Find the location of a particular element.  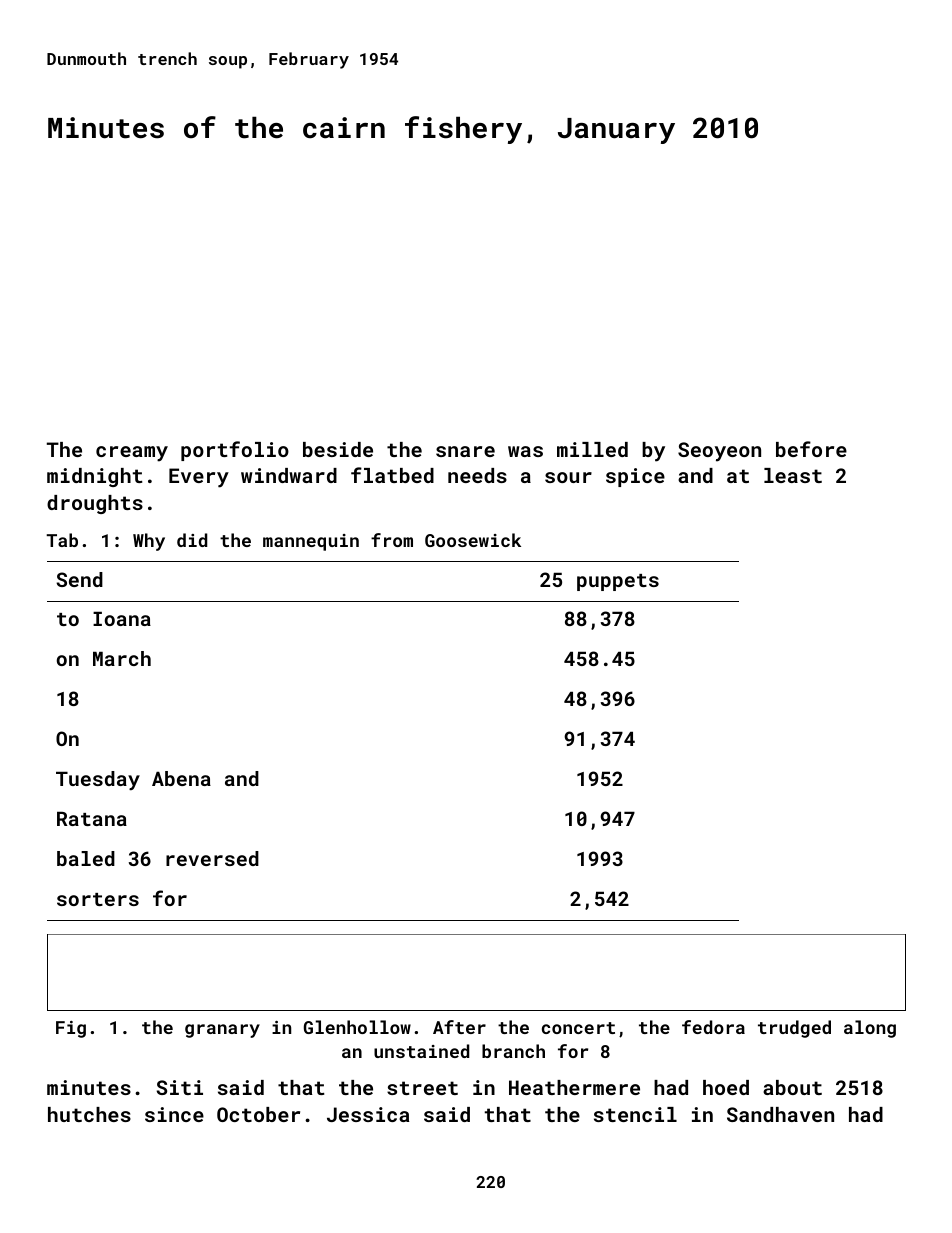

along is located at coordinates (870, 1029).
